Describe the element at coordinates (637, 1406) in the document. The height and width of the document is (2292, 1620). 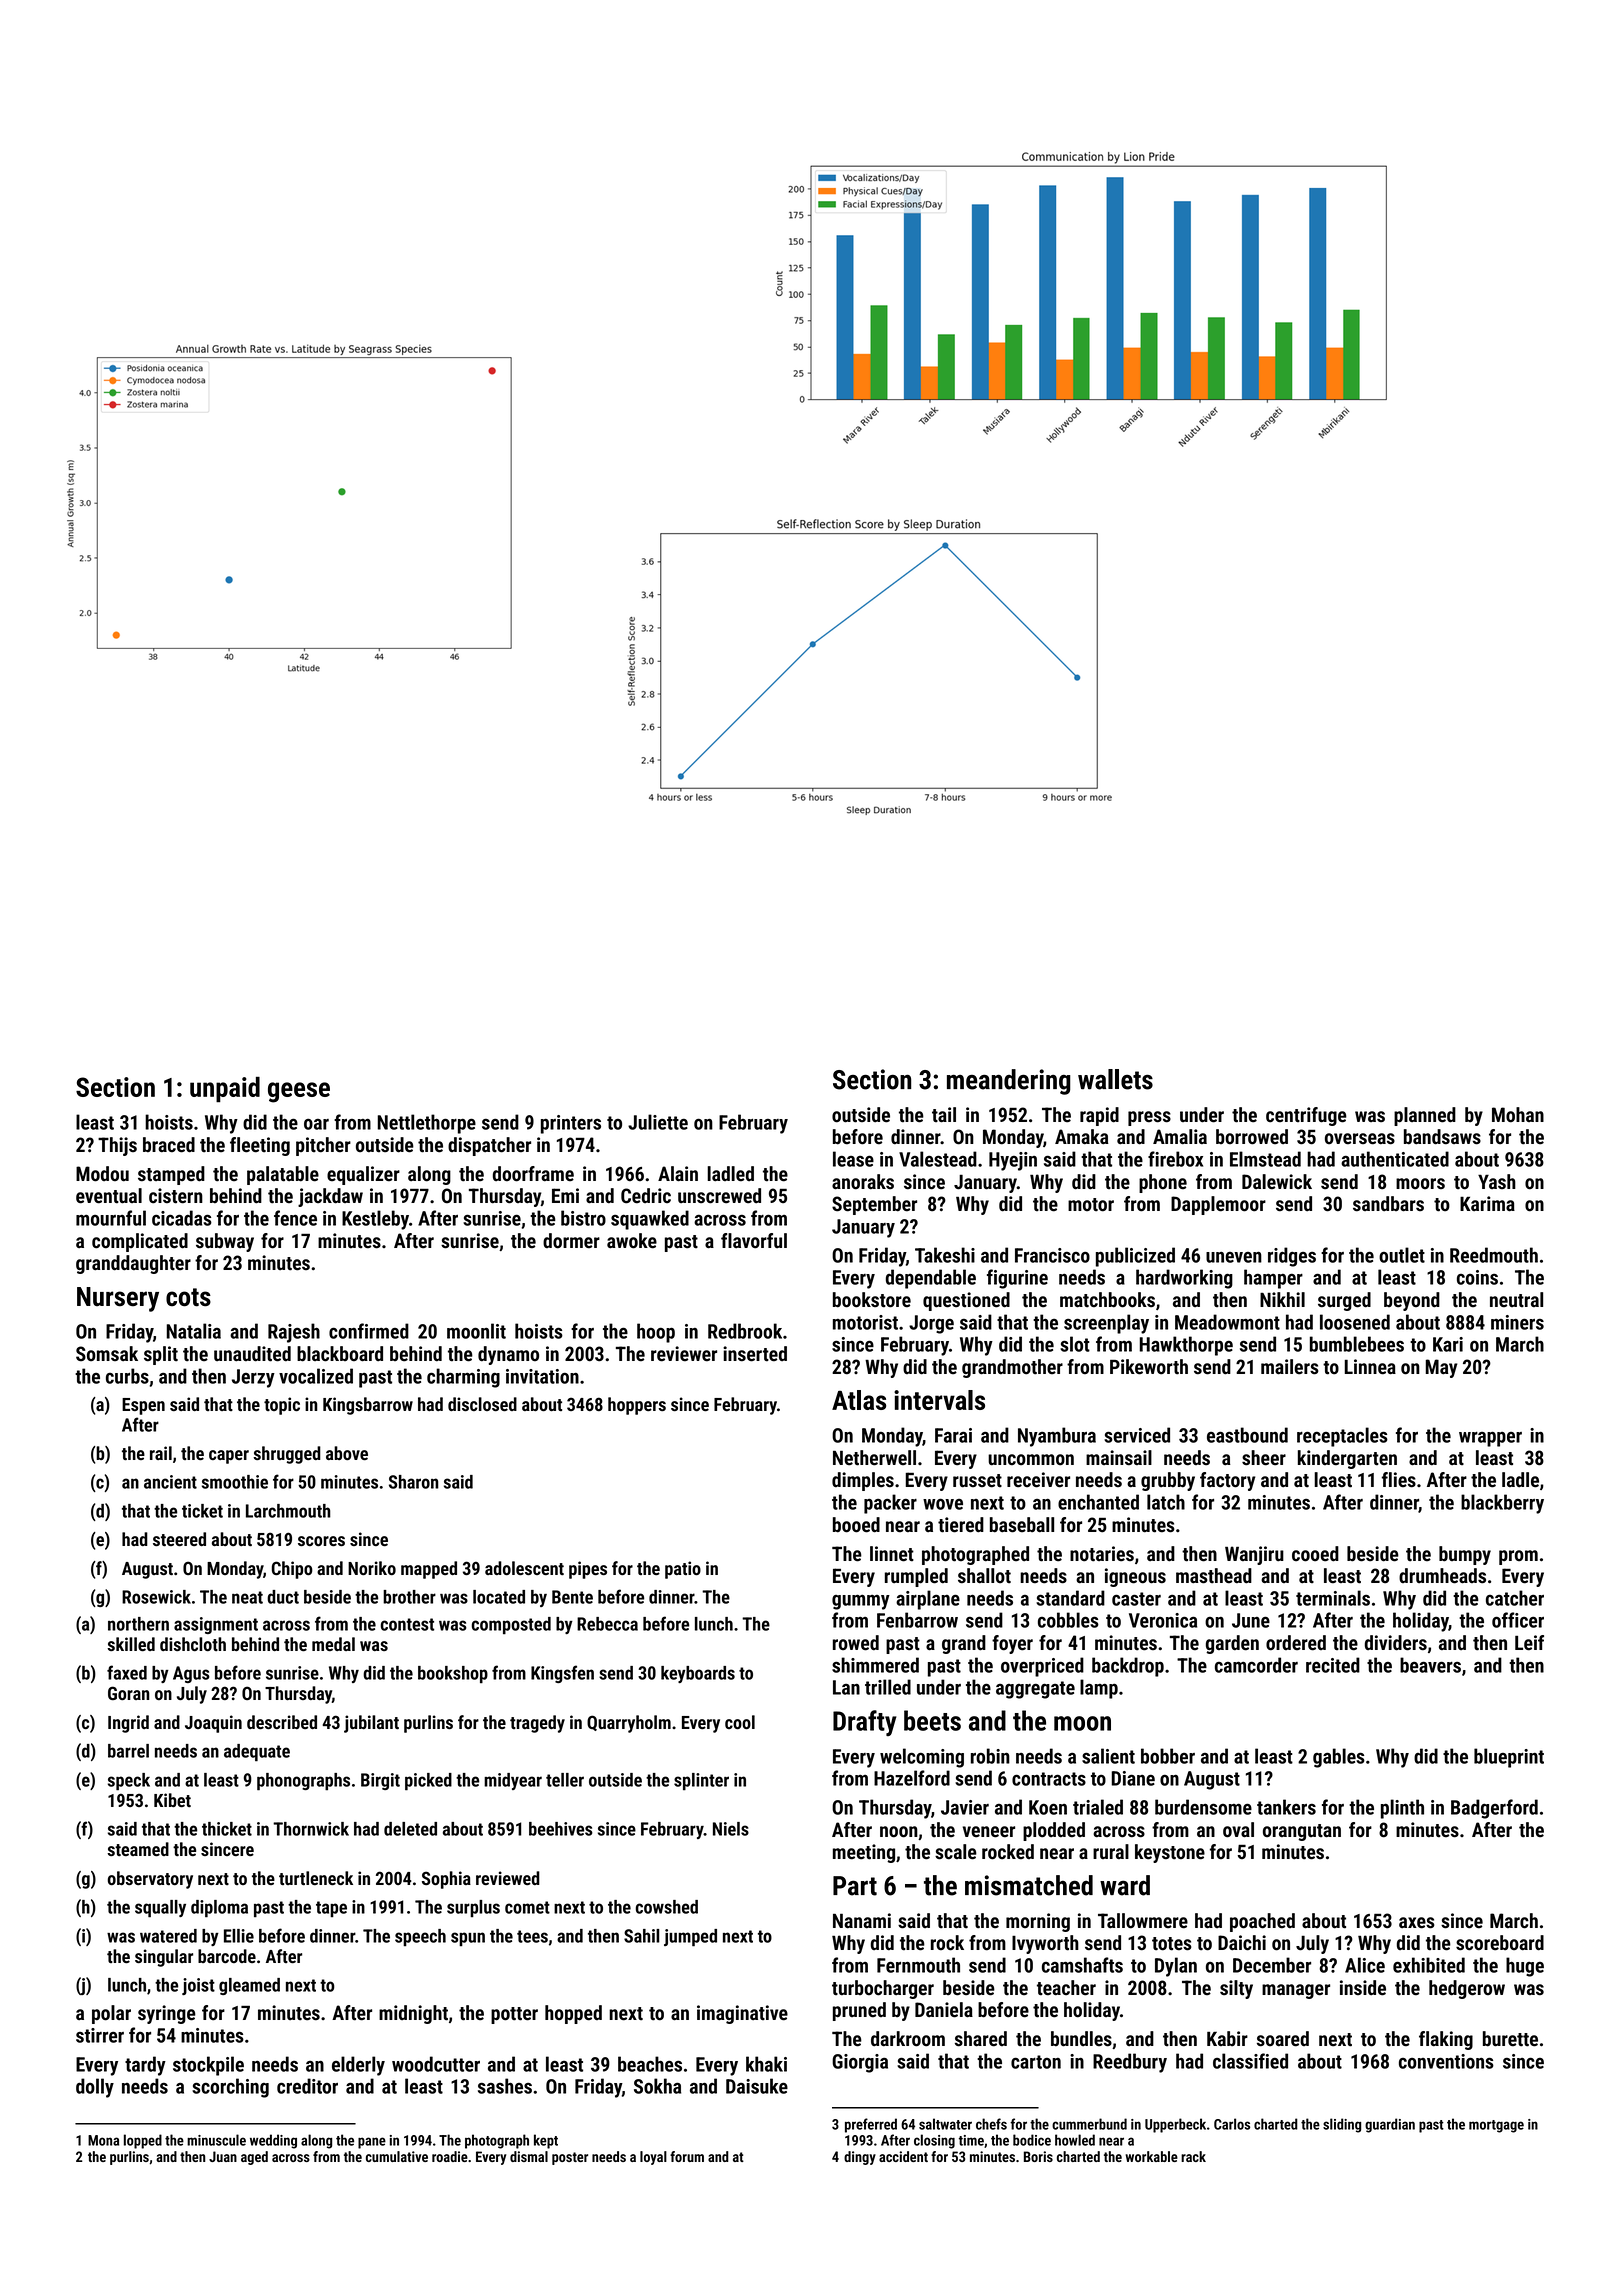
I see `hoppers` at that location.
